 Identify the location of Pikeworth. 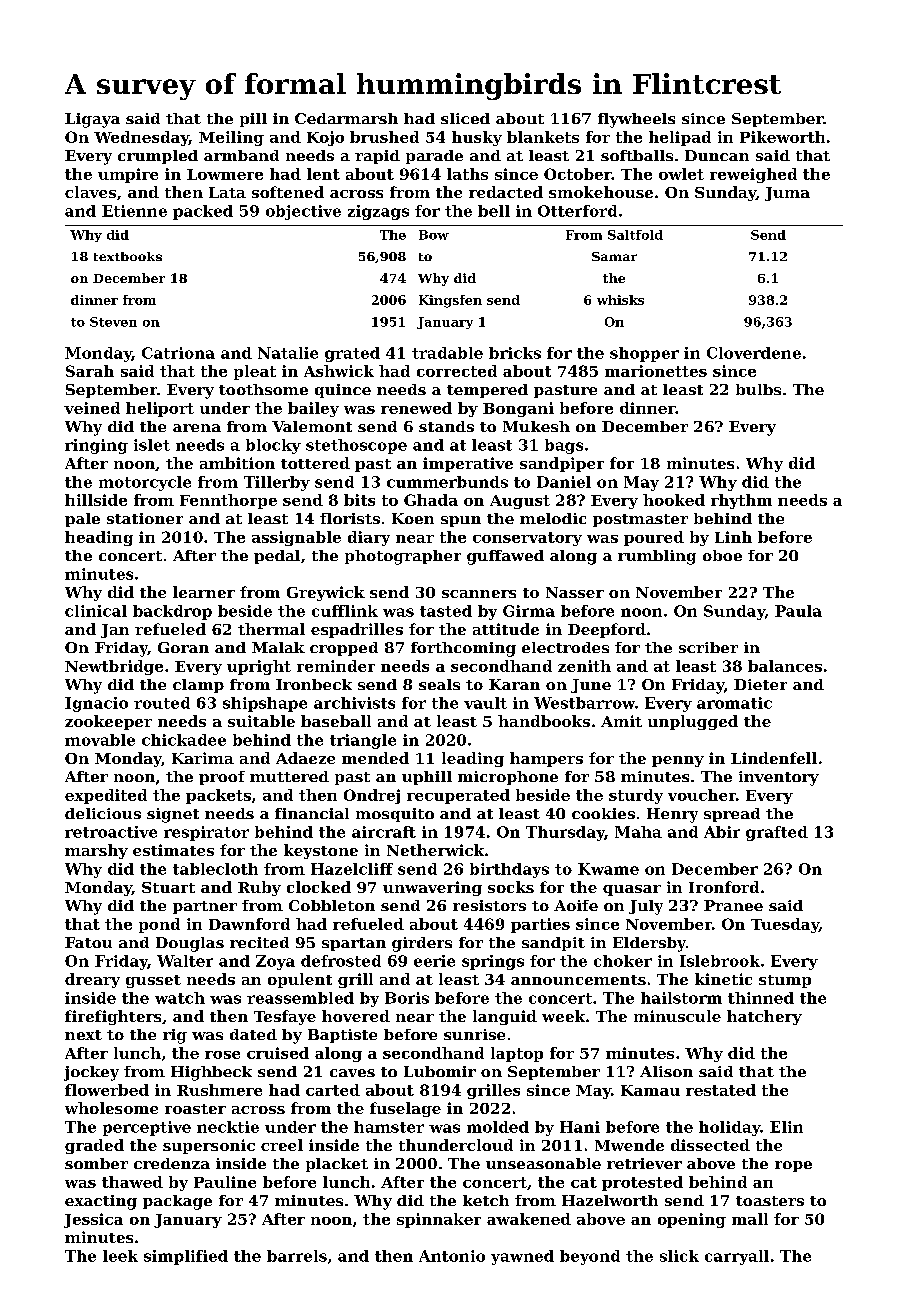
(782, 137).
